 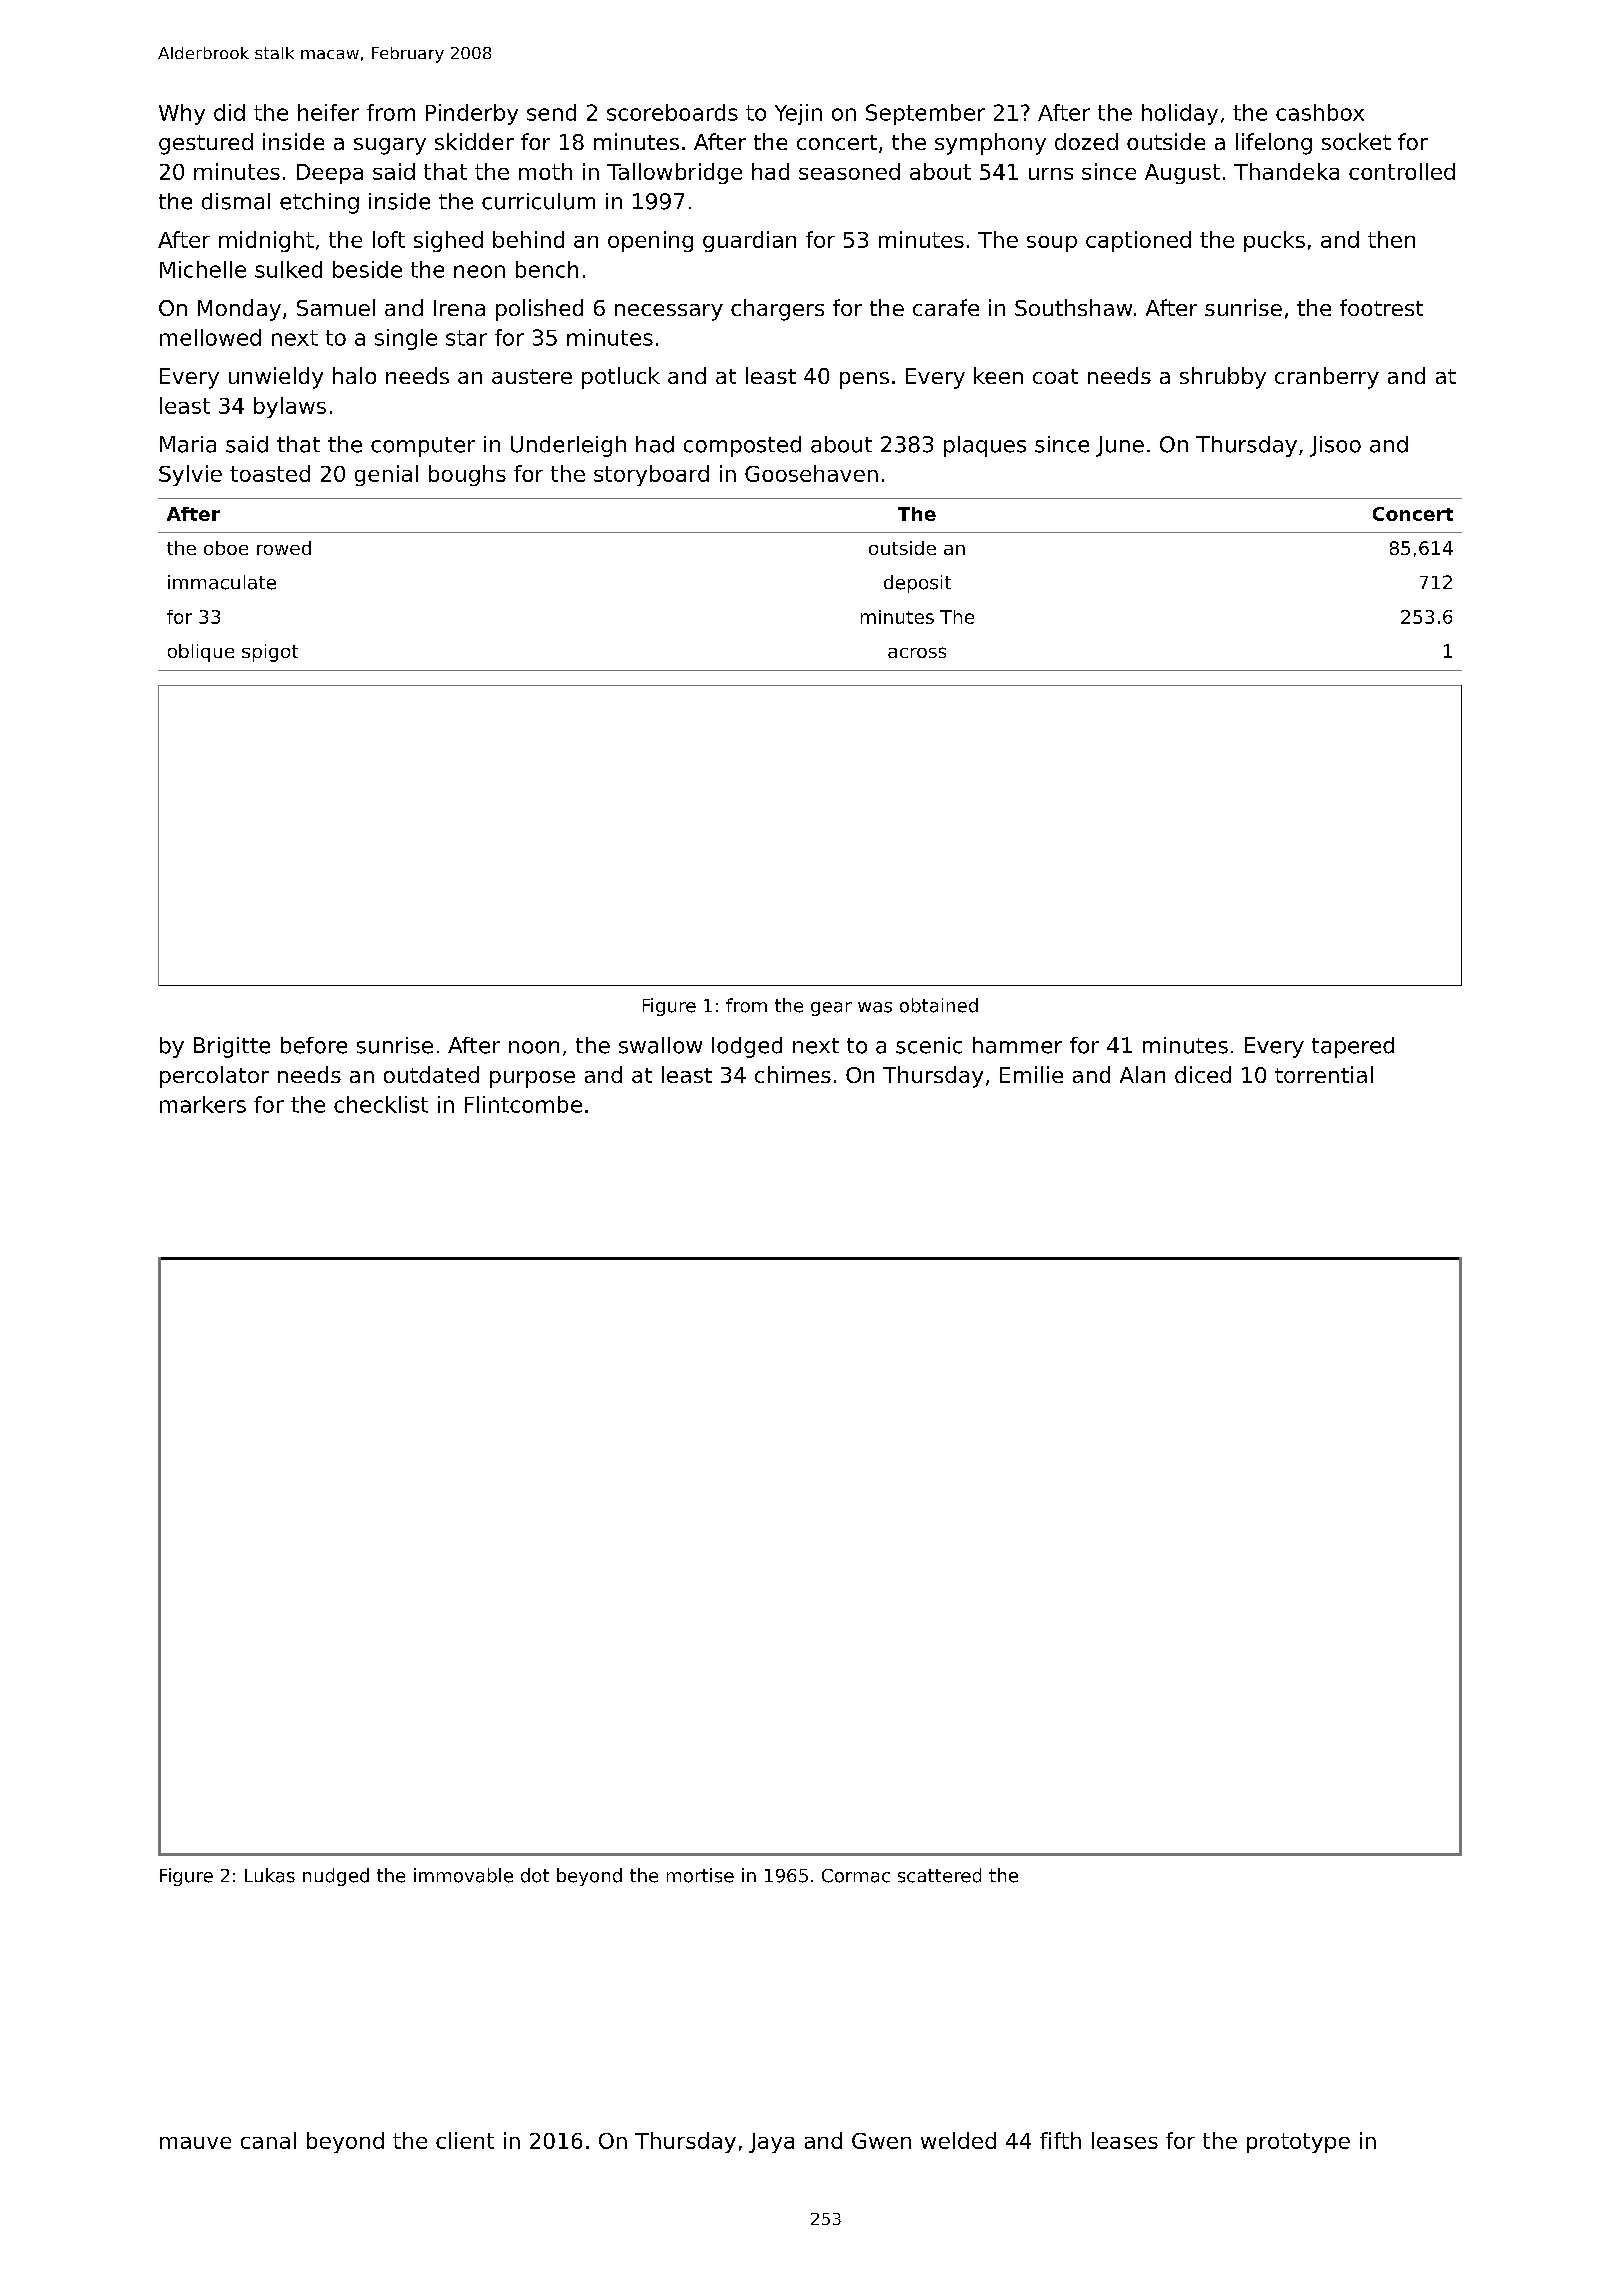 What do you see at coordinates (472, 114) in the screenshot?
I see `Pinderby` at bounding box center [472, 114].
